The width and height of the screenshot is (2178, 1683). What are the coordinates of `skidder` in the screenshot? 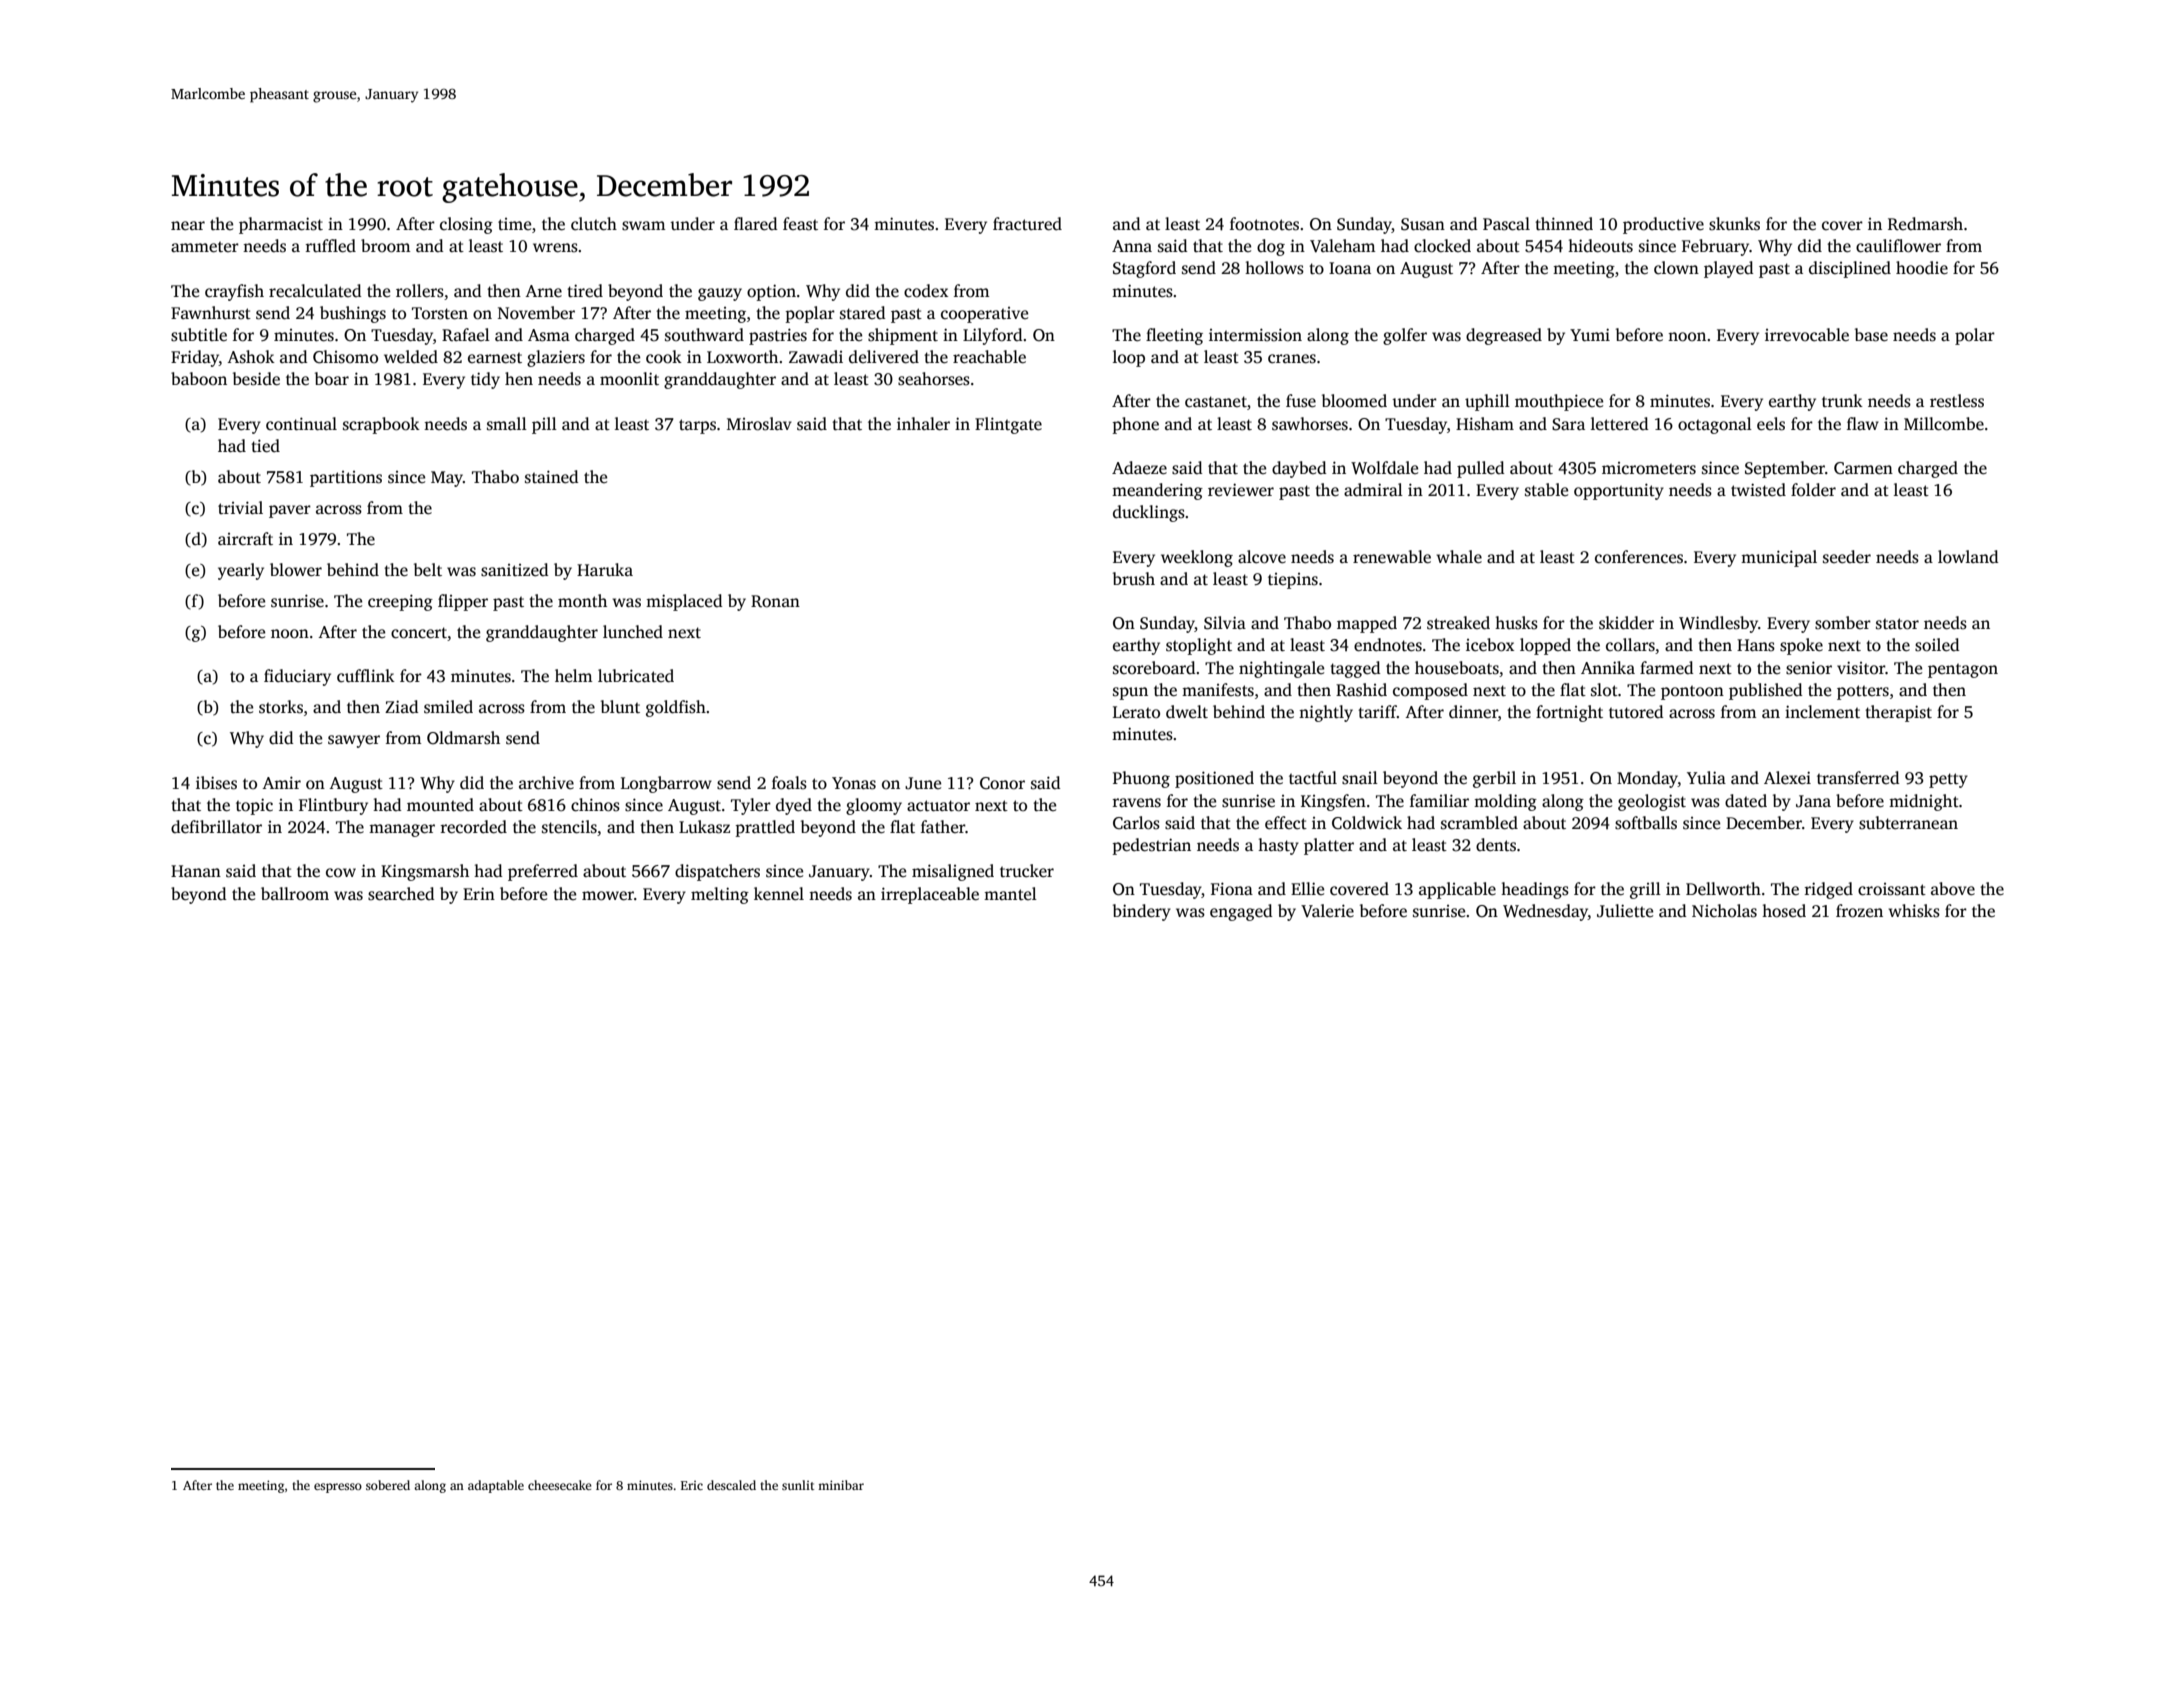 It's located at (1626, 623).
